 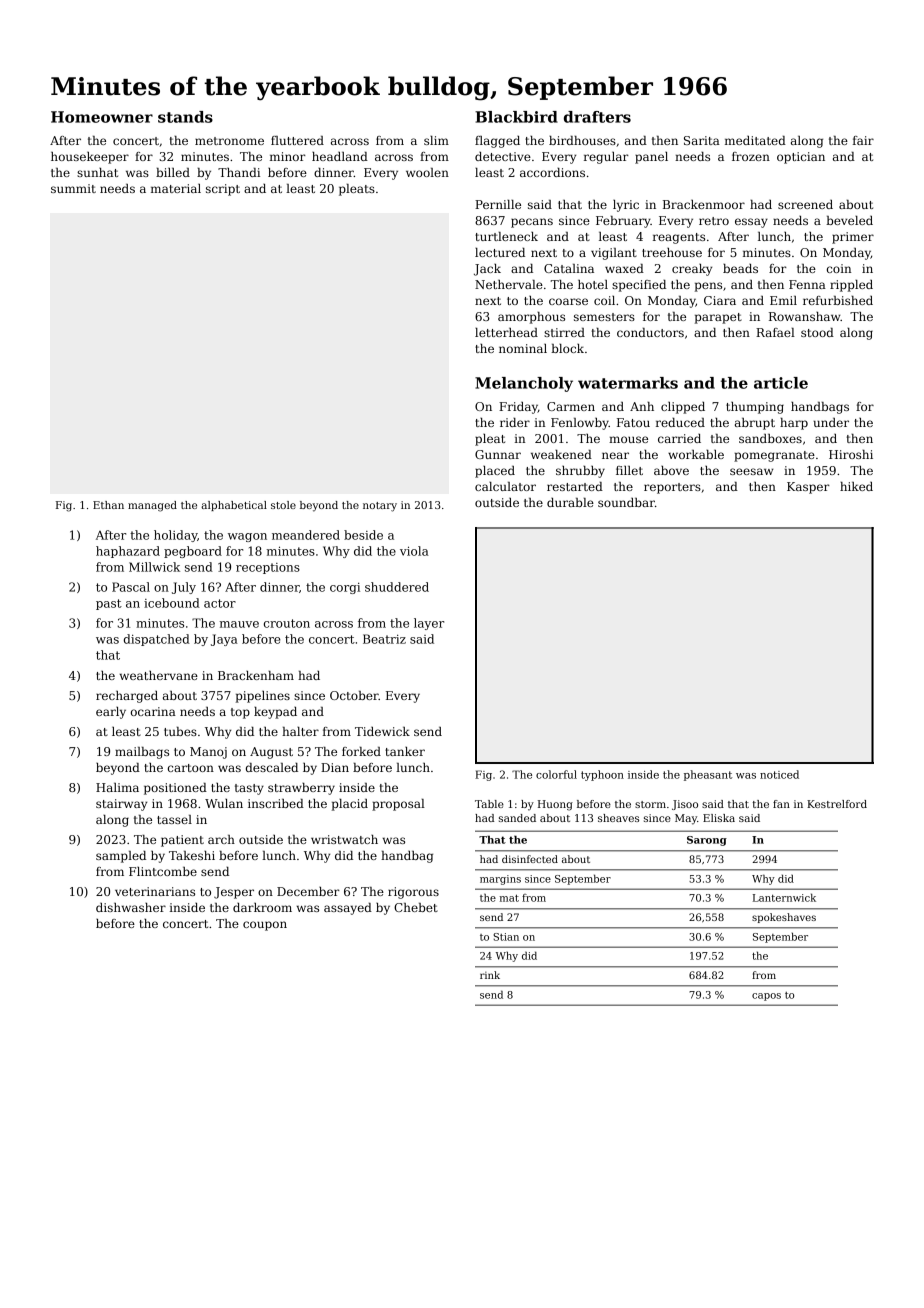 What do you see at coordinates (490, 975) in the page?
I see `rink` at bounding box center [490, 975].
